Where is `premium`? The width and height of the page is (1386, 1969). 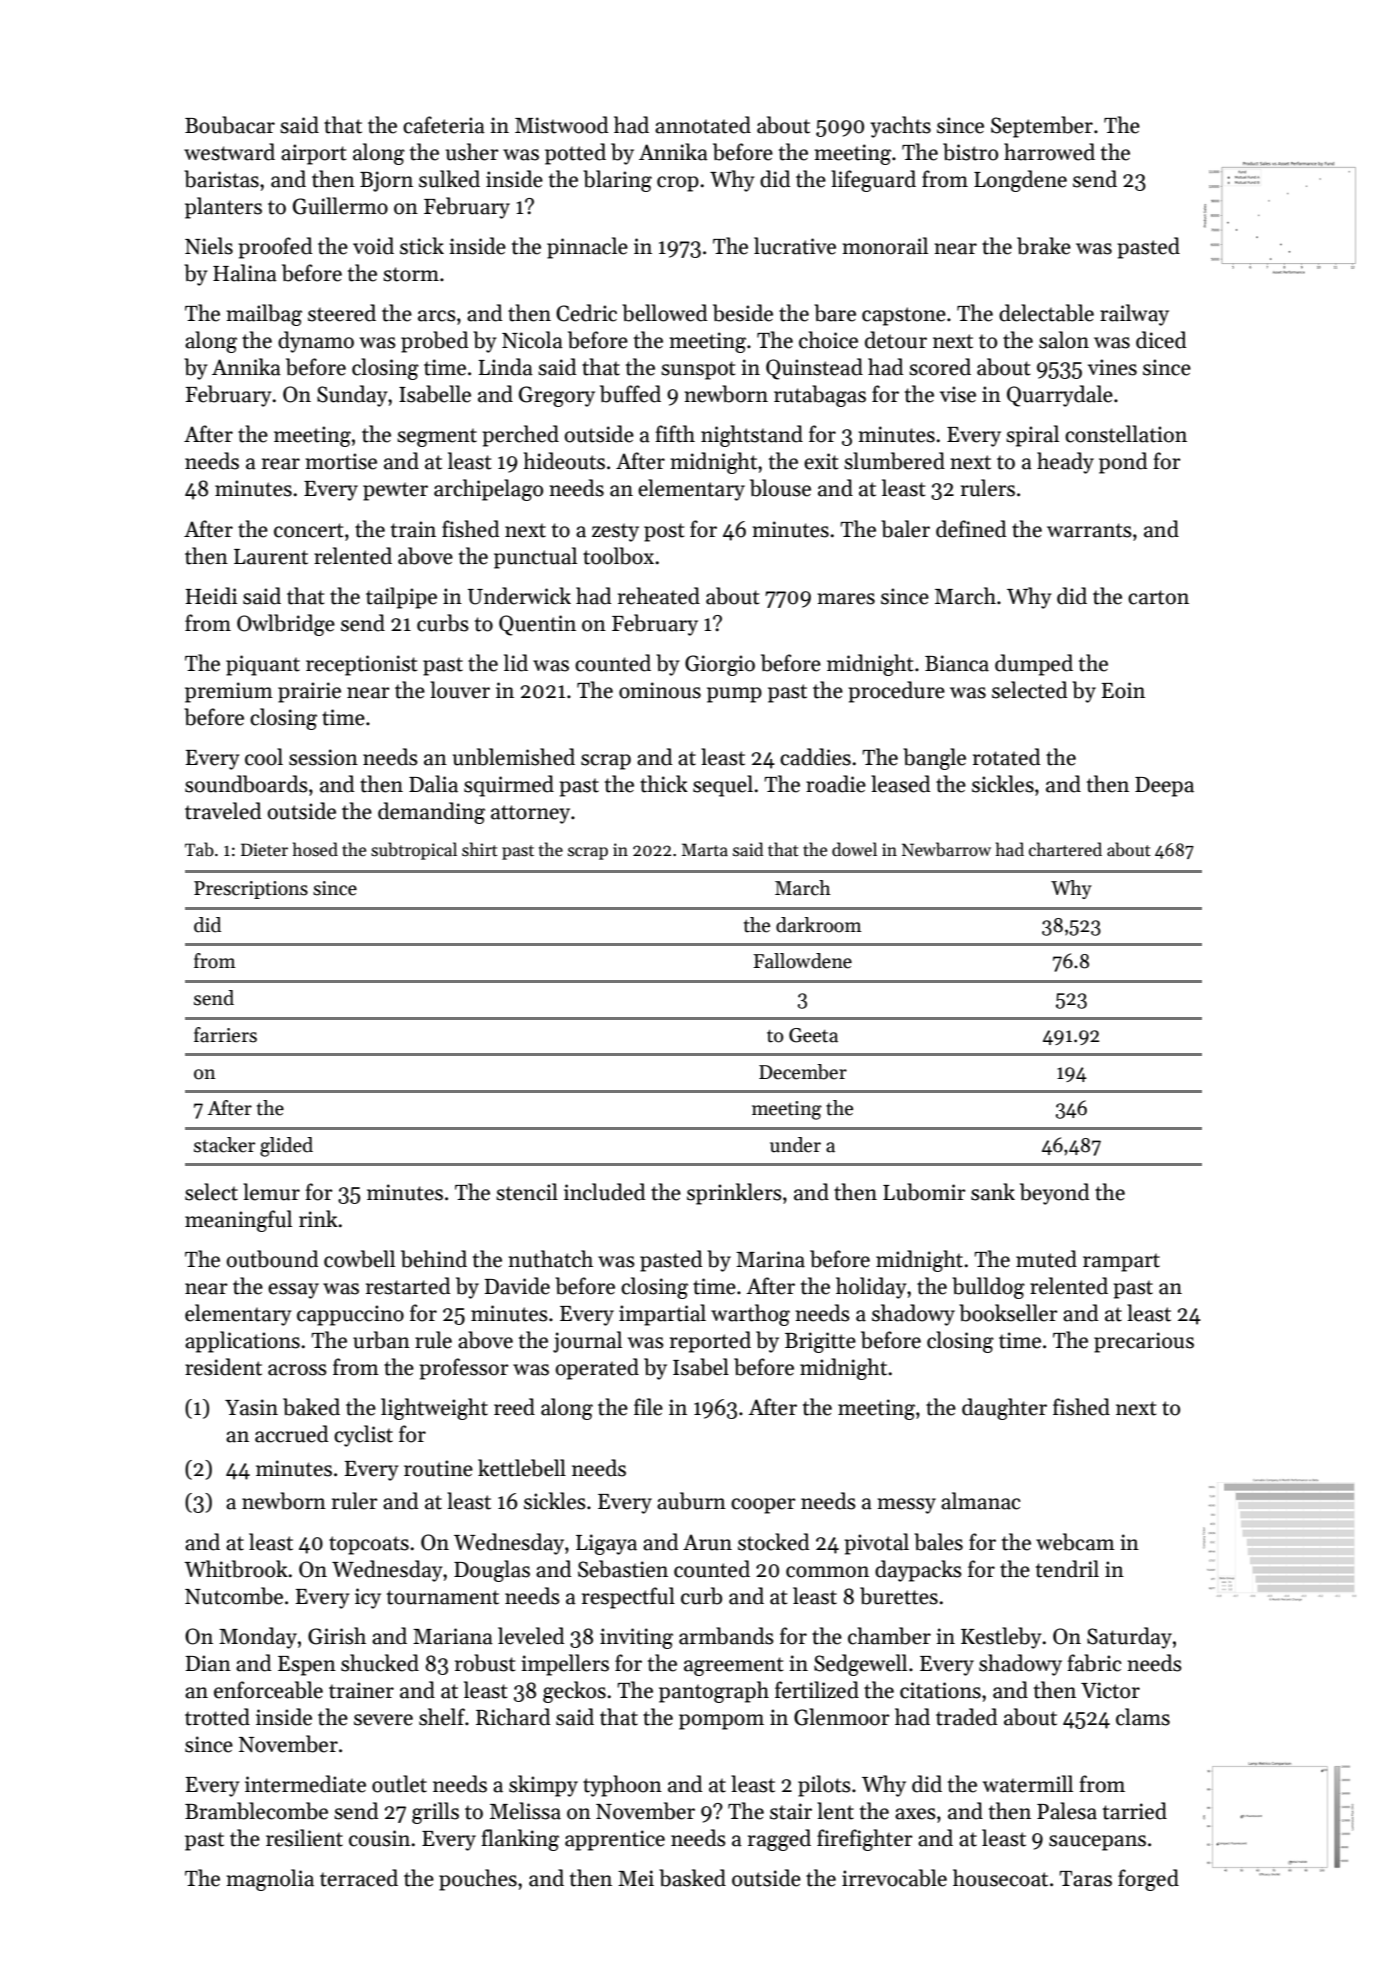 premium is located at coordinates (229, 692).
